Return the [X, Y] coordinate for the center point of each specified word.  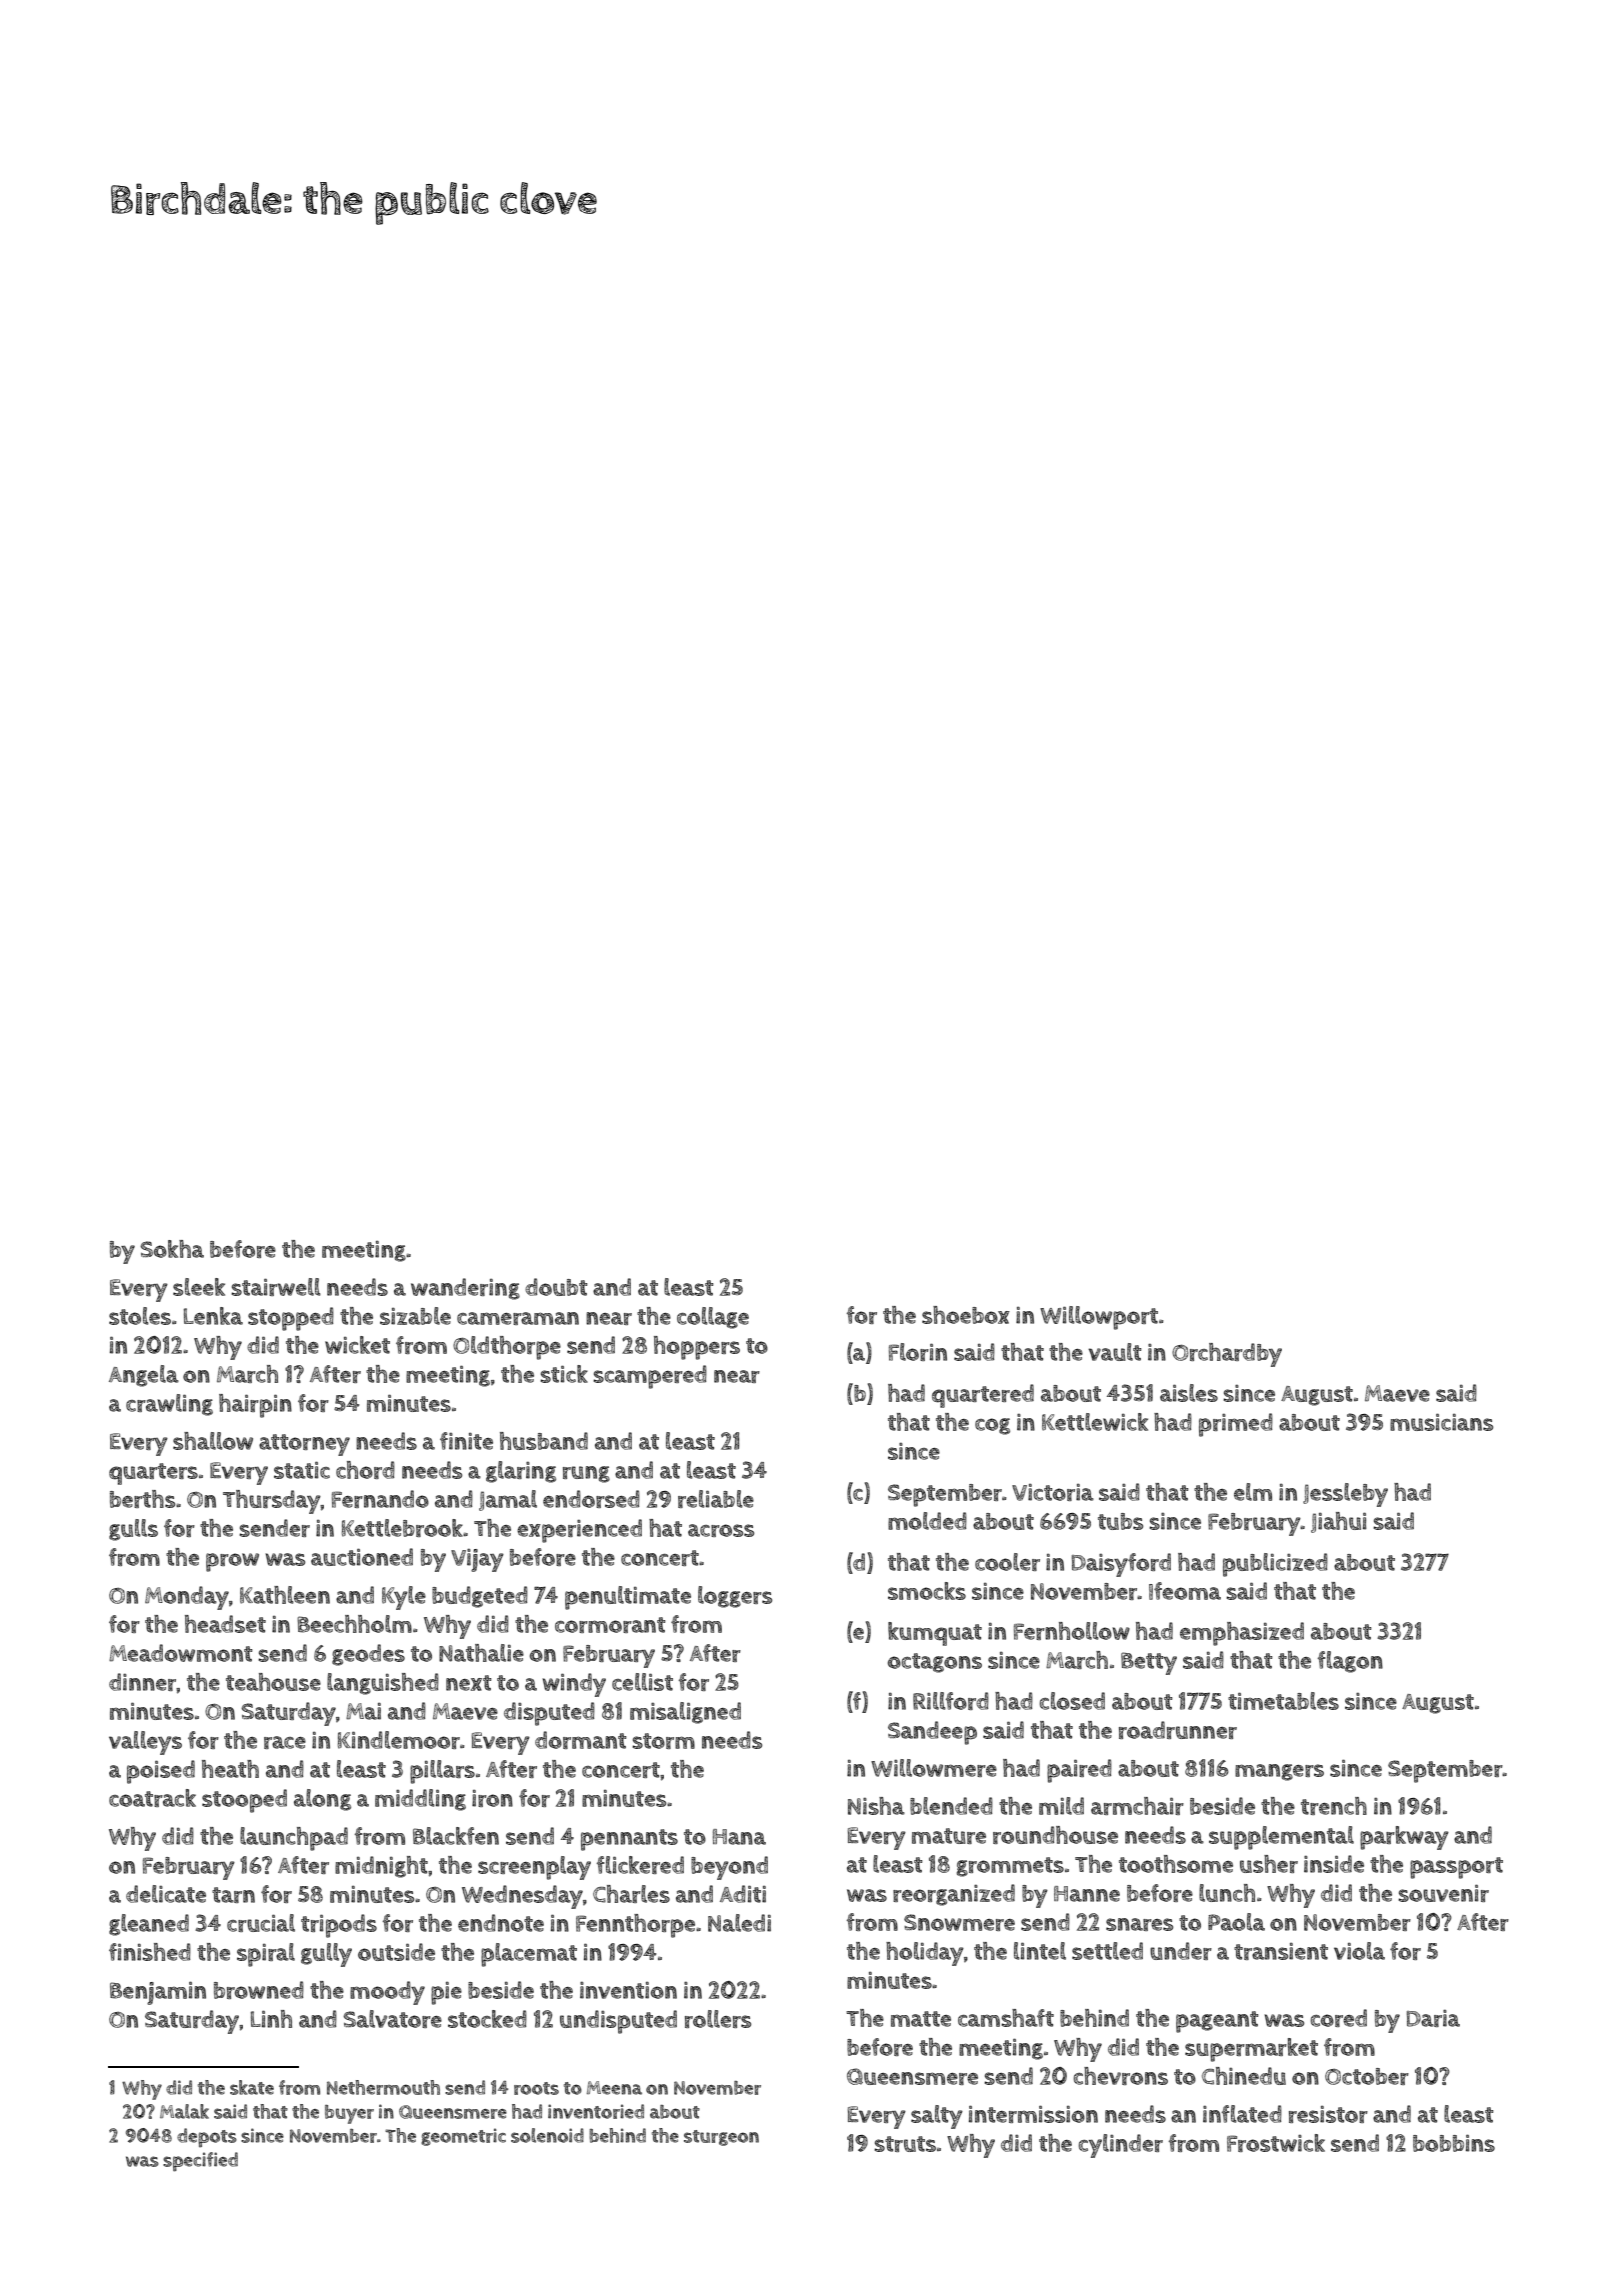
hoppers [697, 1348]
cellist [642, 1682]
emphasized [1242, 1634]
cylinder [1121, 2146]
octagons [935, 1663]
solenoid [547, 2135]
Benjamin [158, 1993]
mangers [1279, 1772]
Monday [187, 1598]
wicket [357, 1345]
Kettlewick [1095, 1422]
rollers [718, 2019]
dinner [142, 1682]
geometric [463, 2137]
